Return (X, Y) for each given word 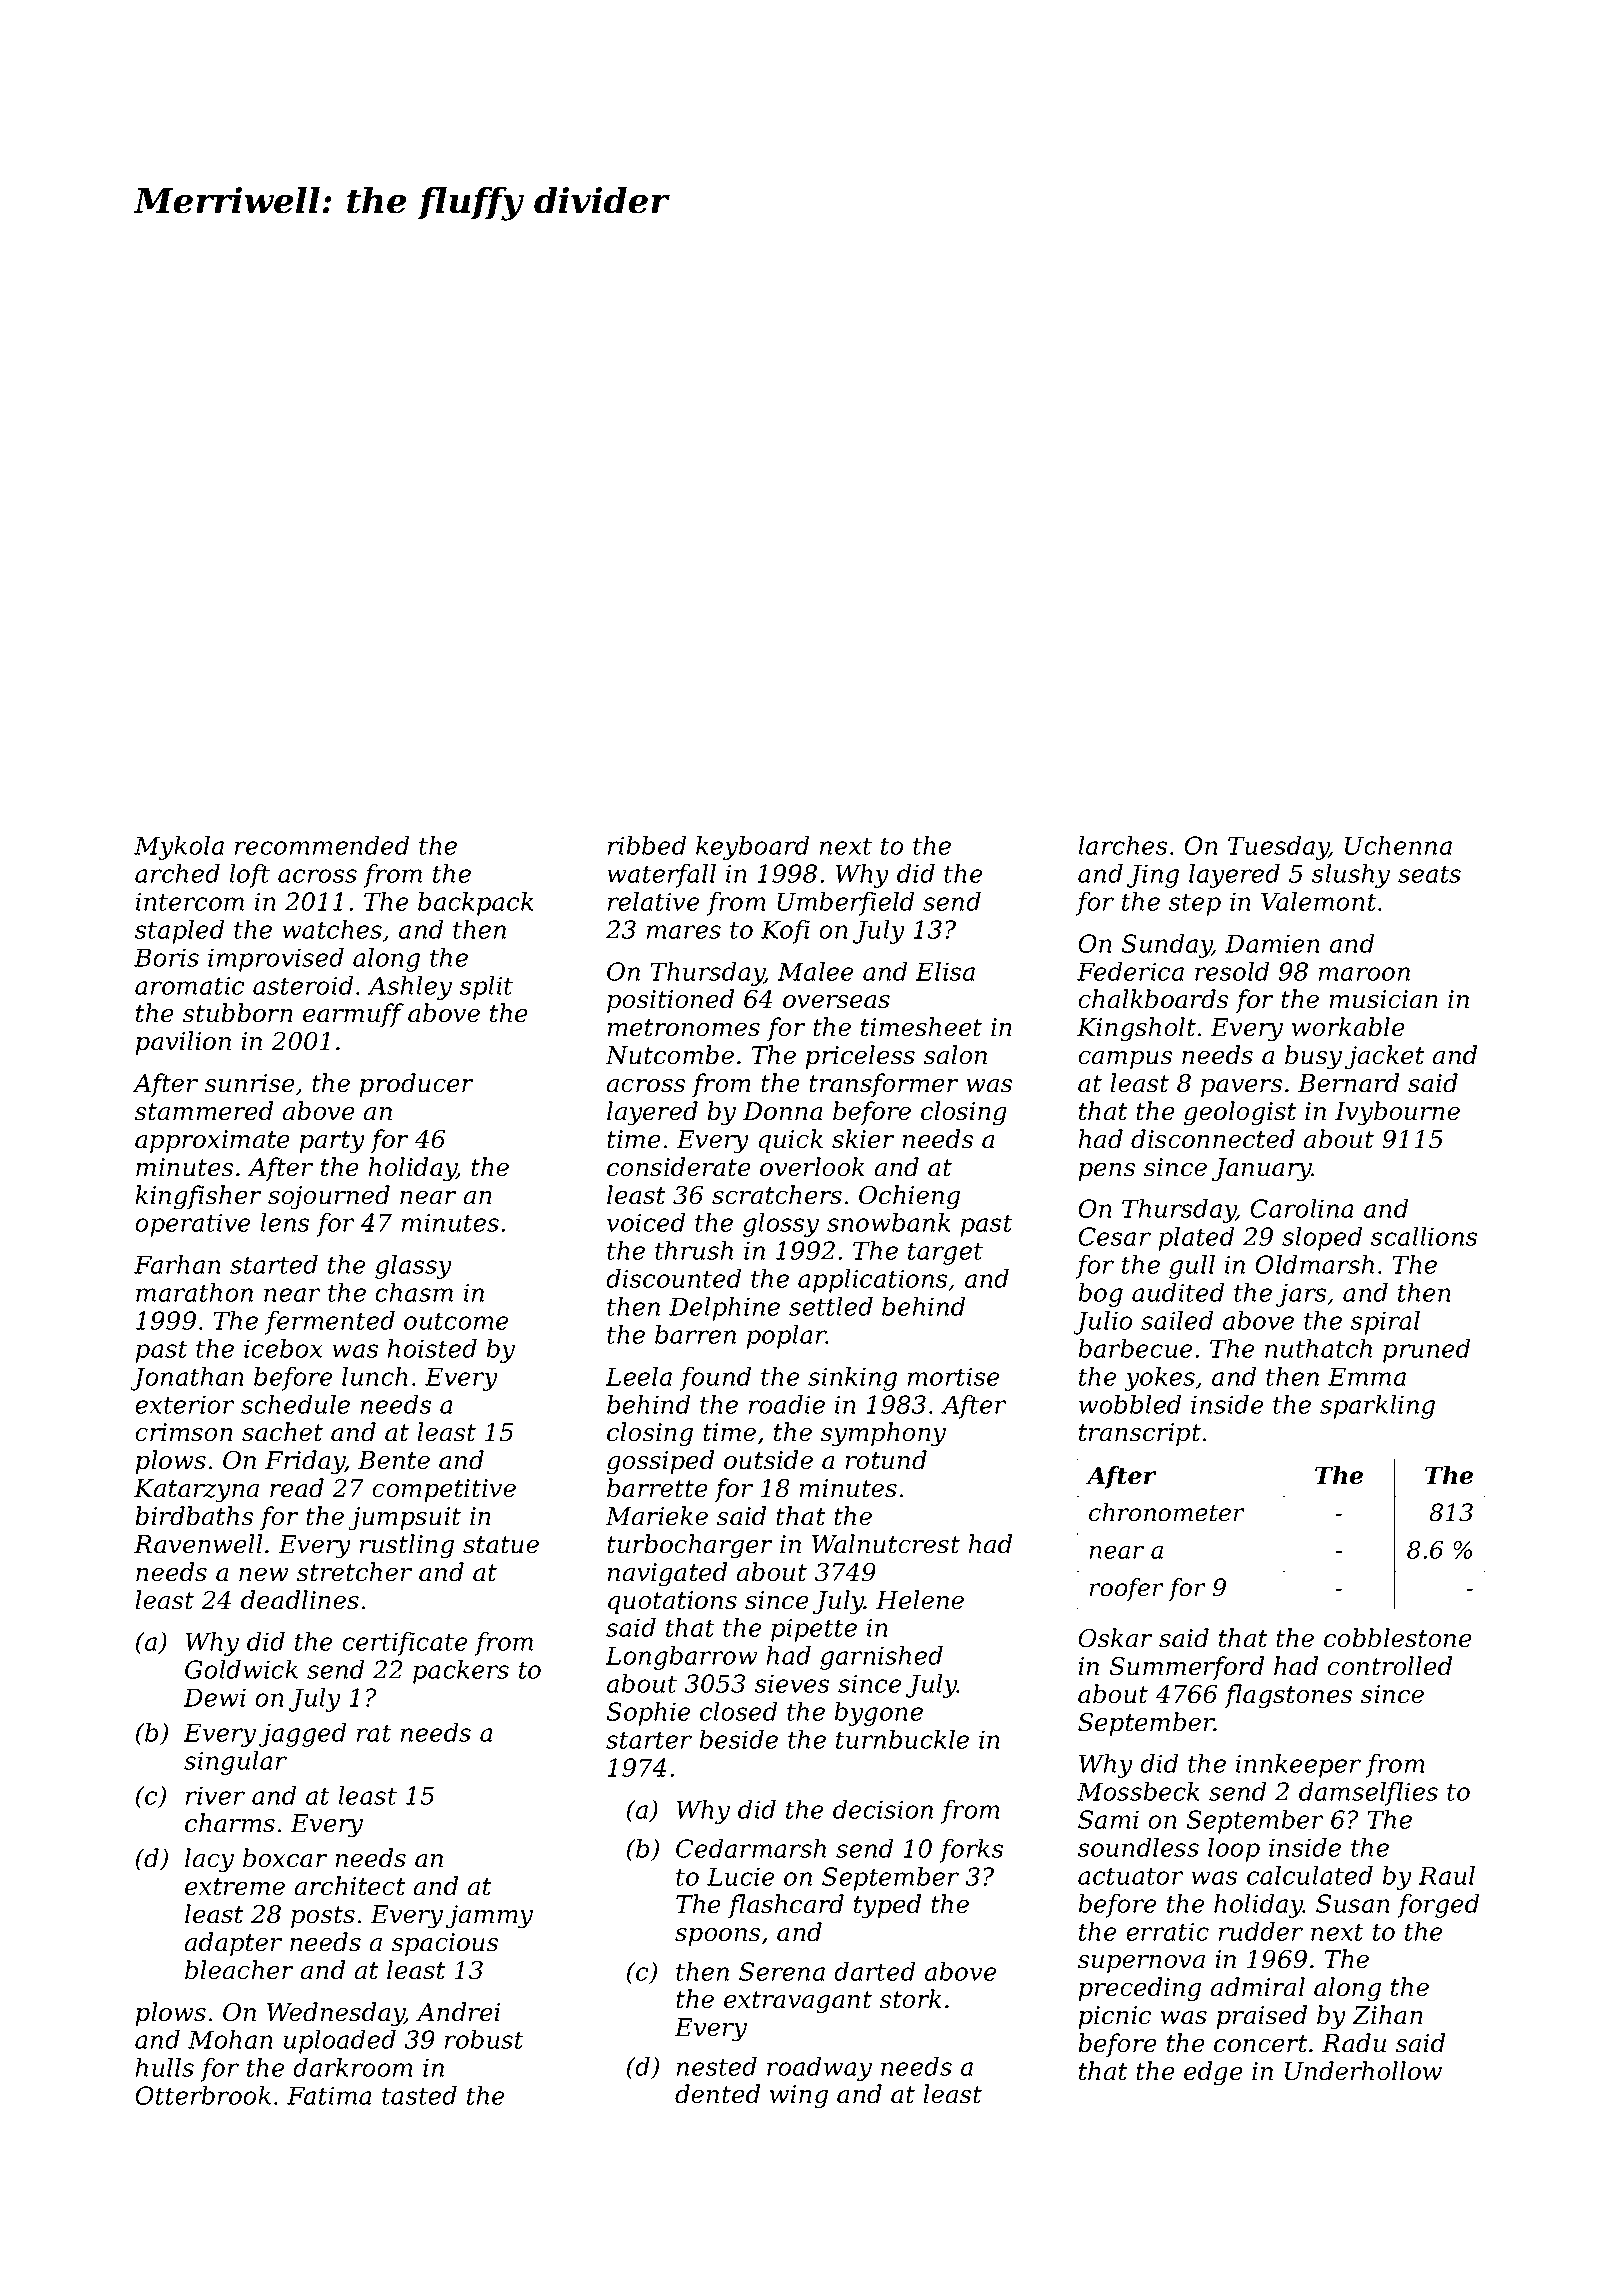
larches (1122, 845)
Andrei (458, 2012)
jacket (1384, 1057)
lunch (375, 1376)
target (945, 1254)
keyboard (752, 848)
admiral (1258, 1987)
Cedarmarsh (751, 1848)
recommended (322, 845)
